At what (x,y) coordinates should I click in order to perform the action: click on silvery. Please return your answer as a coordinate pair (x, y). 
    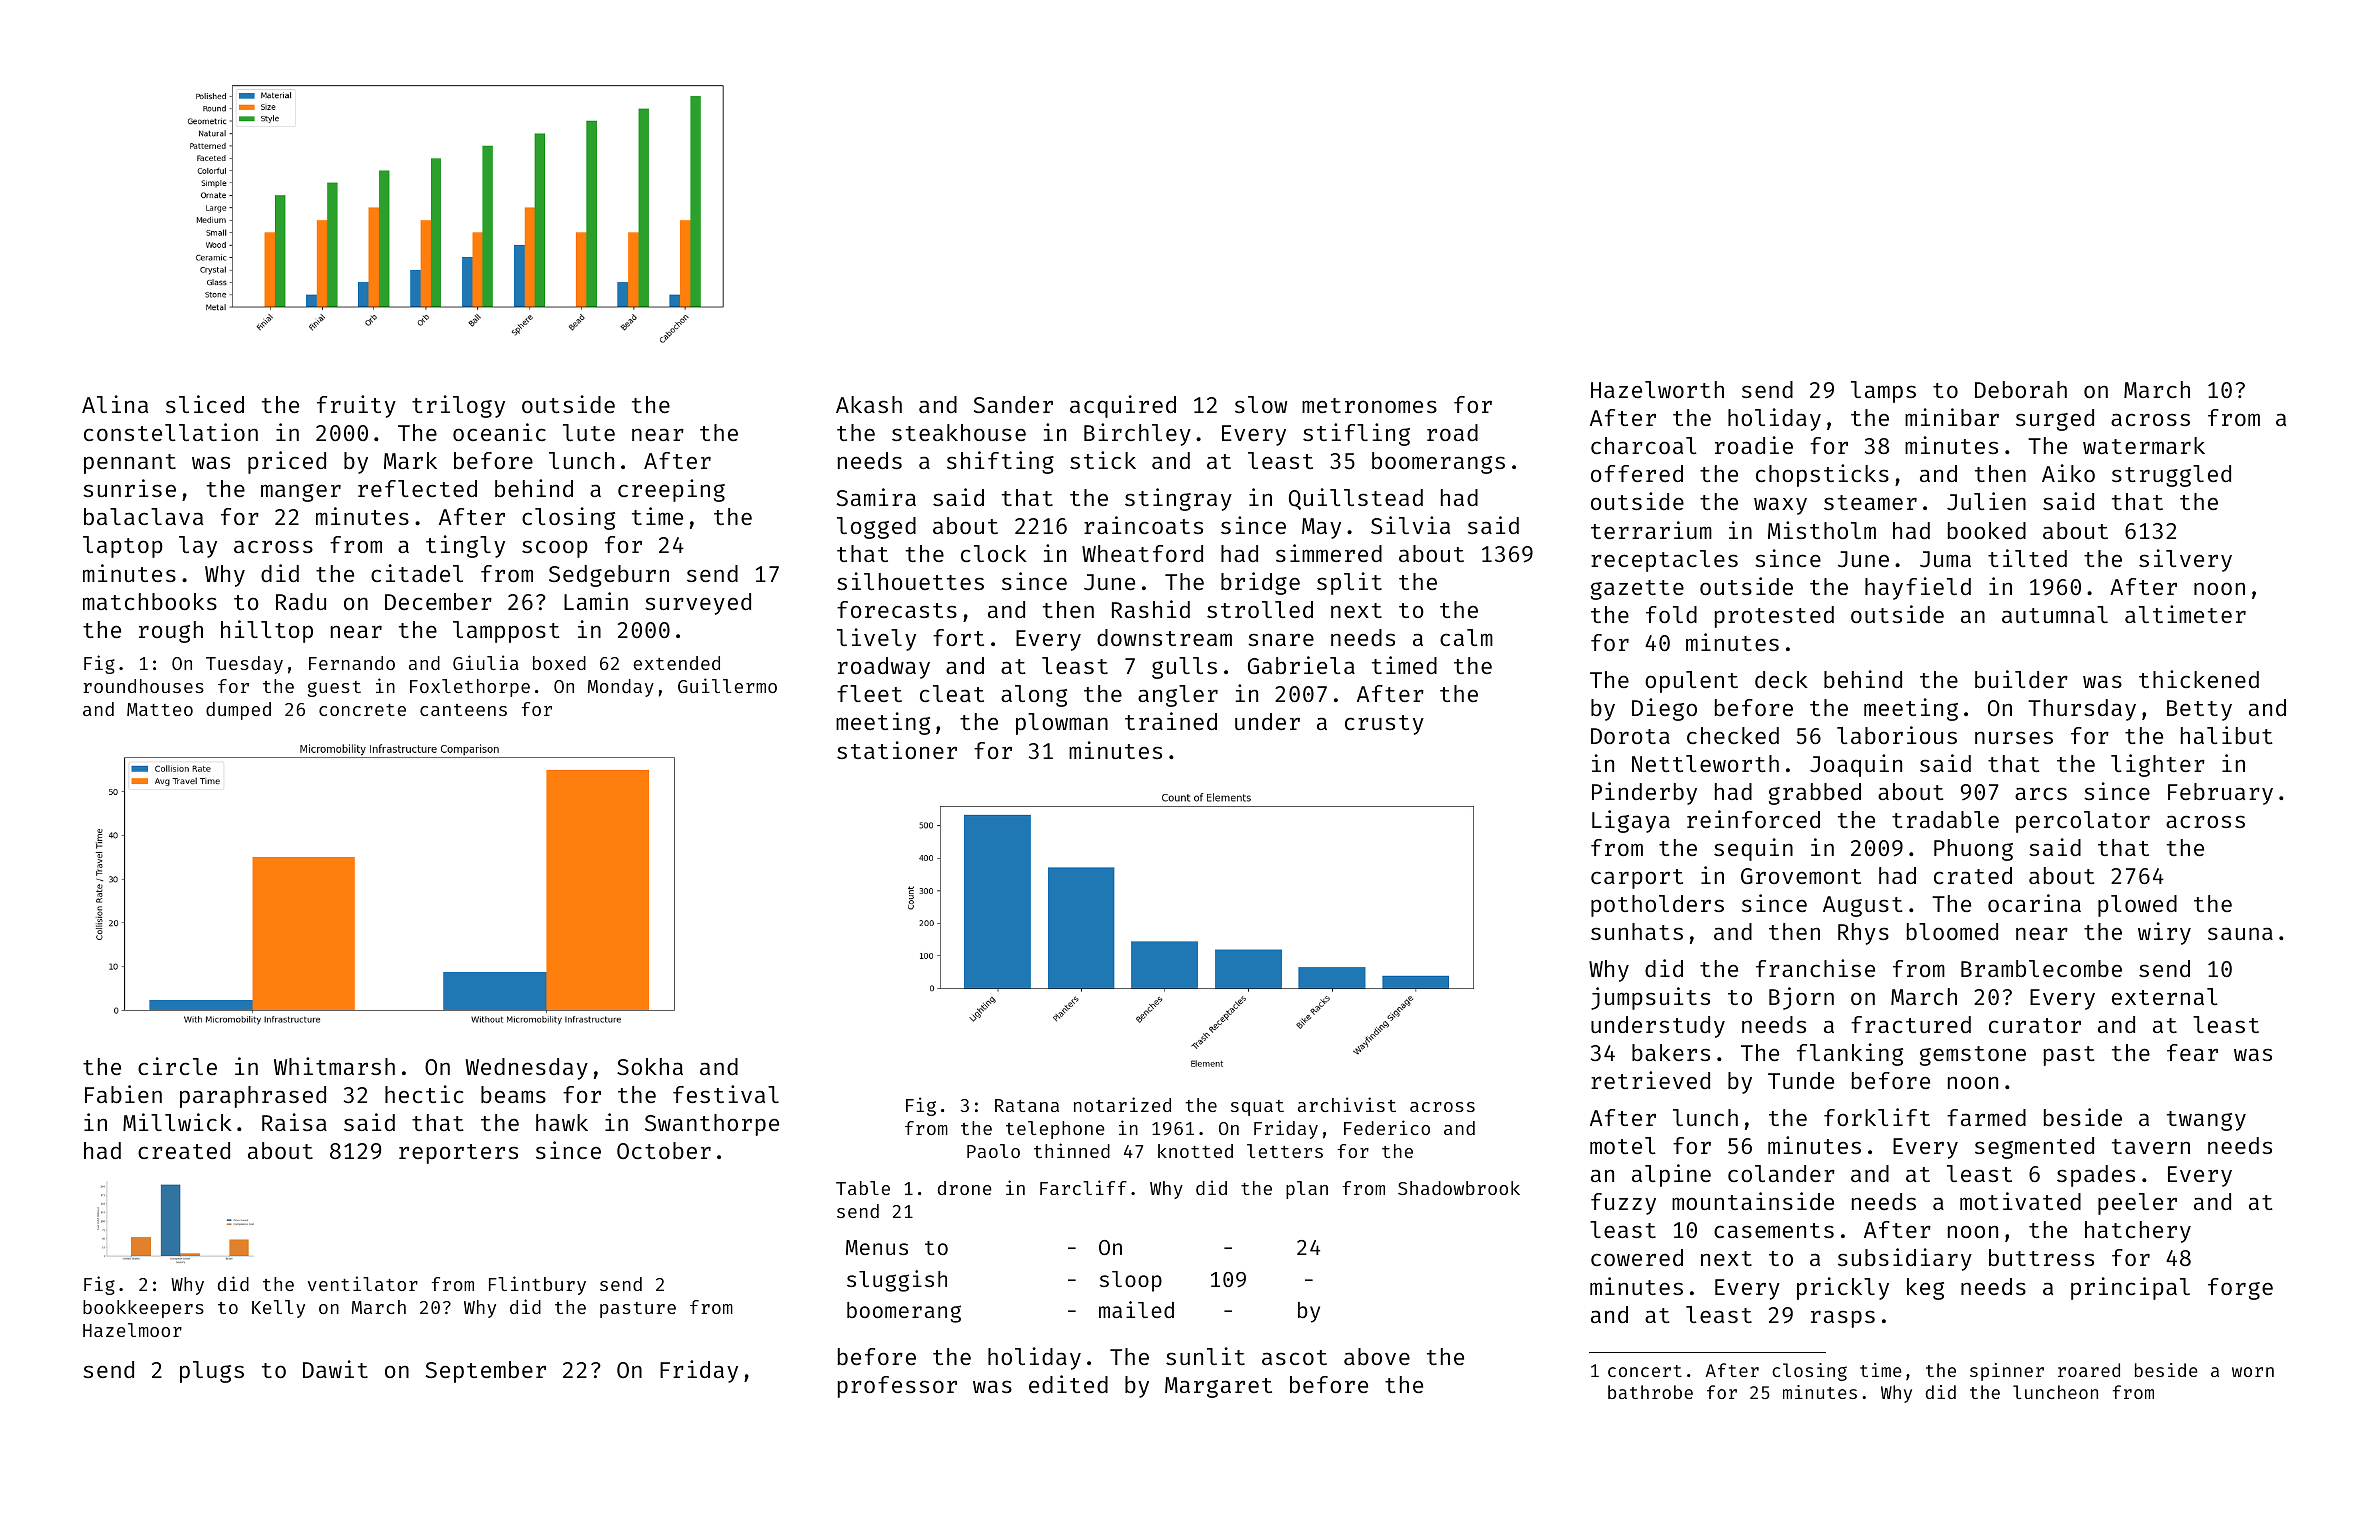
    Looking at the image, I should click on (2185, 560).
